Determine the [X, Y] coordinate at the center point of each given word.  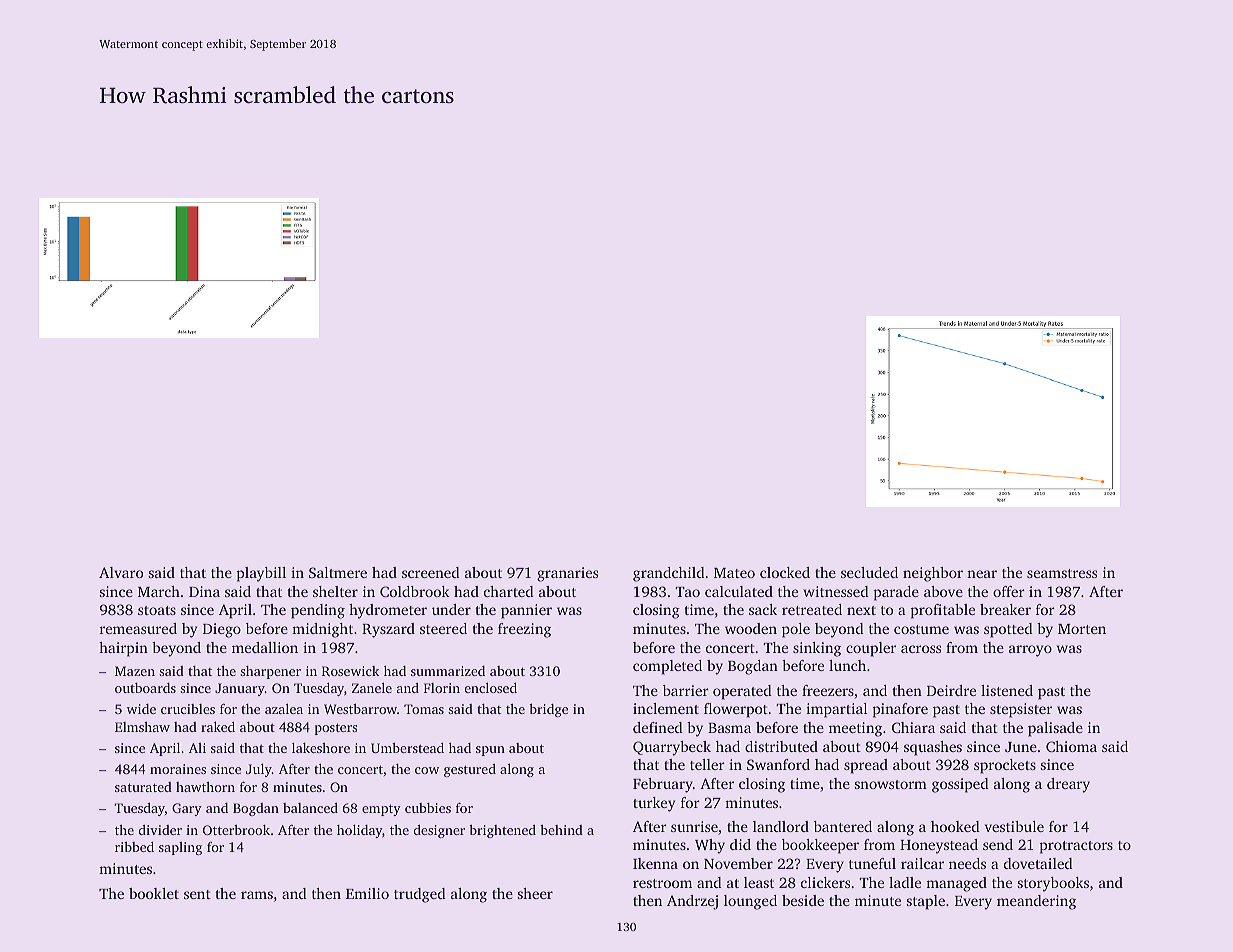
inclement [666, 708]
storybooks [1053, 884]
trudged [420, 895]
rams [257, 895]
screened [431, 572]
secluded [869, 572]
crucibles [188, 709]
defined [658, 727]
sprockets [1005, 766]
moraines [178, 769]
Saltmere [338, 572]
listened [1007, 690]
